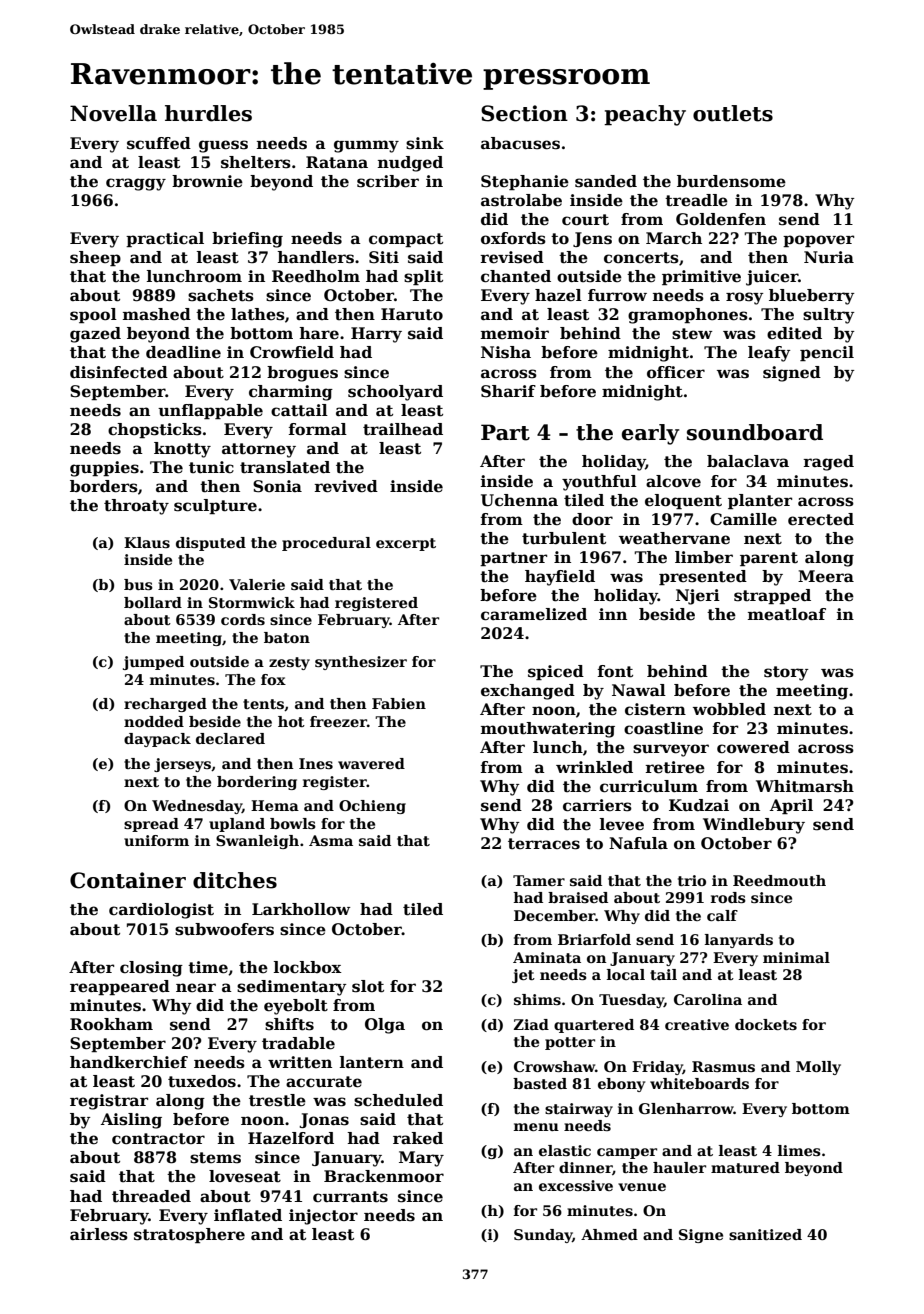 Image resolution: width=924 pixels, height=1314 pixels. I want to click on minimal, so click(796, 957).
